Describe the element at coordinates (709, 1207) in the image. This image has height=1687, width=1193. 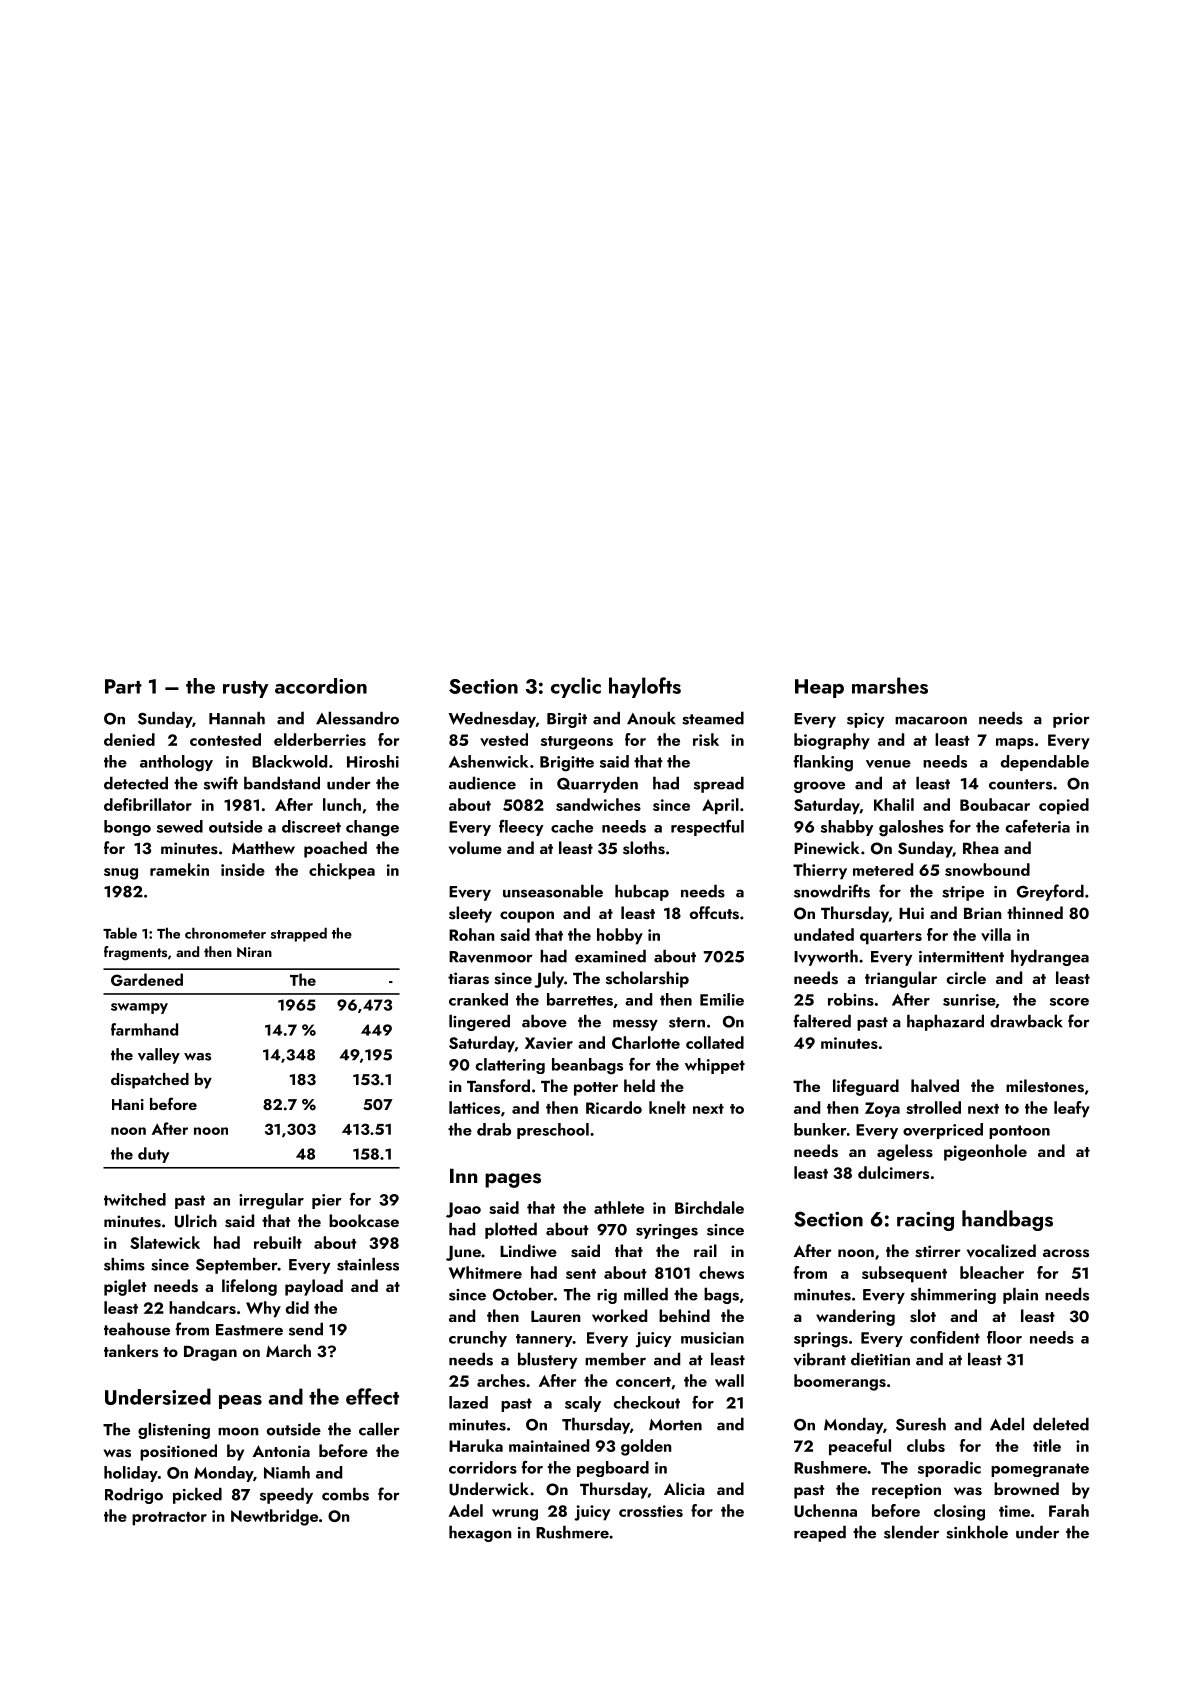
I see `Birchdale` at that location.
